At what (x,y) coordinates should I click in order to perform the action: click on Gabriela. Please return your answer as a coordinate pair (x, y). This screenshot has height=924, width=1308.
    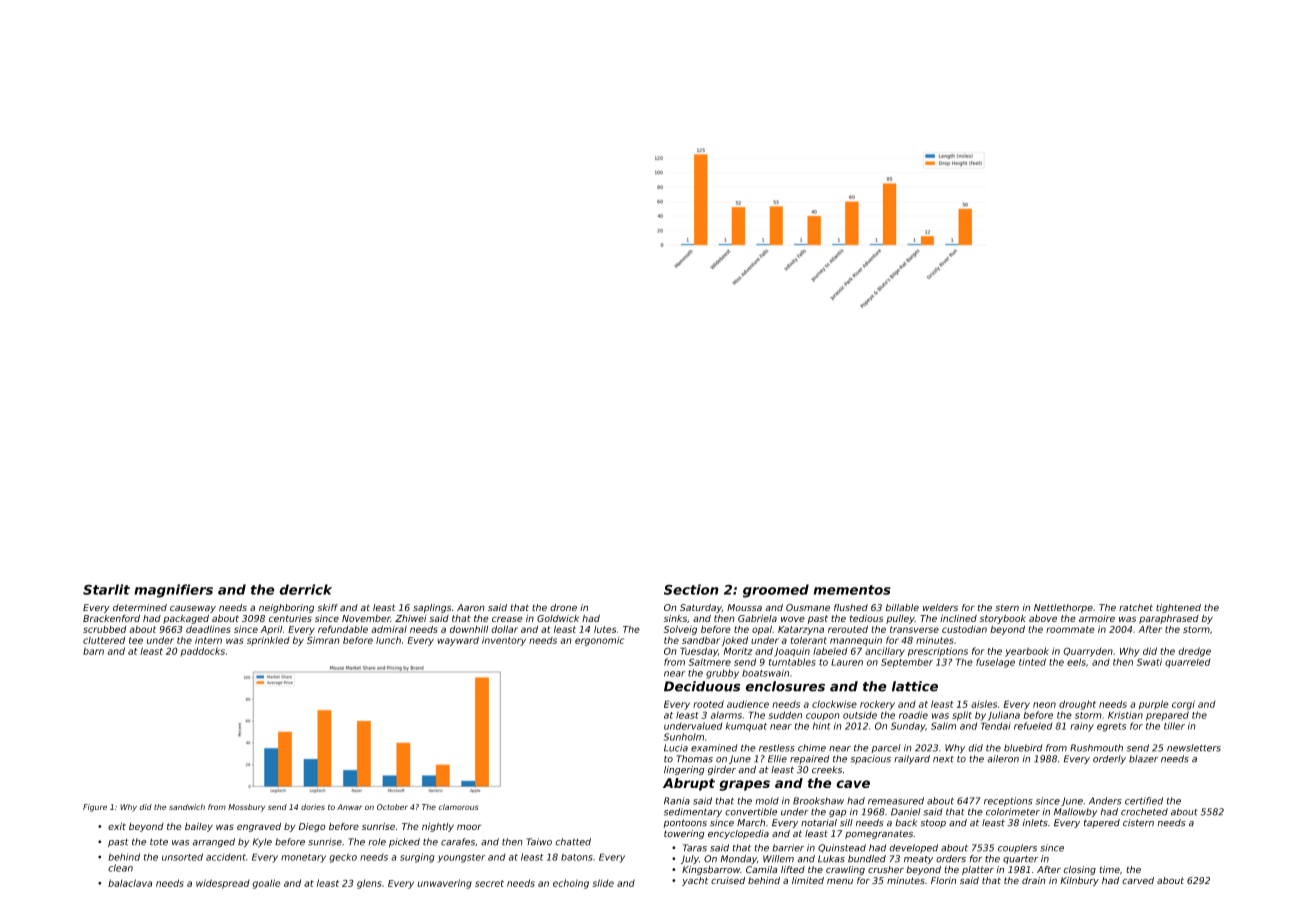
    Looking at the image, I should click on (757, 618).
